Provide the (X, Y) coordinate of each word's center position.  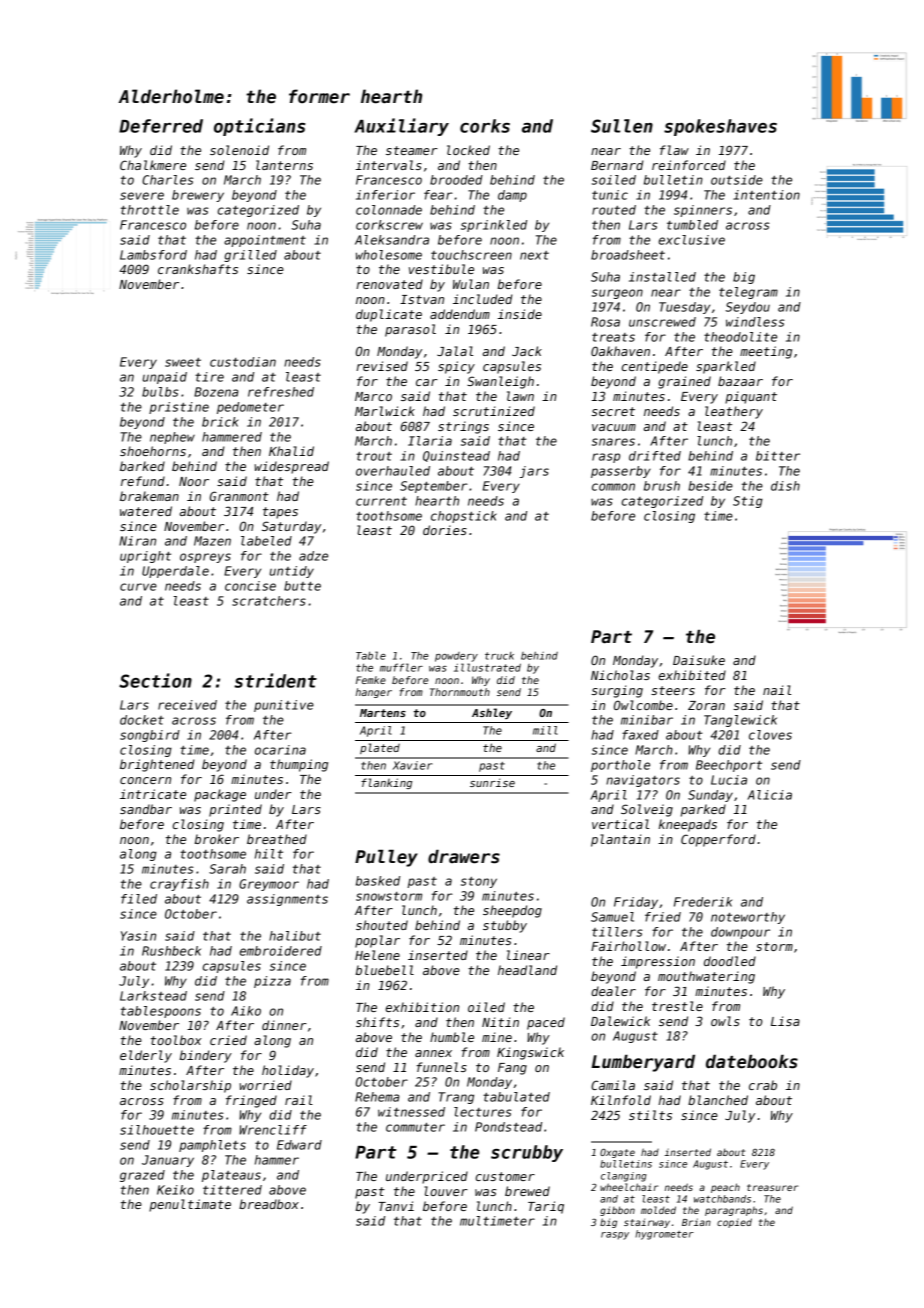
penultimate (190, 1205)
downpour (740, 933)
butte (302, 586)
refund (143, 481)
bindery (206, 1056)
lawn (520, 396)
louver (446, 1191)
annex (433, 1053)
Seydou (748, 308)
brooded (456, 180)
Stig (748, 502)
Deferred (161, 126)
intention (766, 195)
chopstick (464, 517)
